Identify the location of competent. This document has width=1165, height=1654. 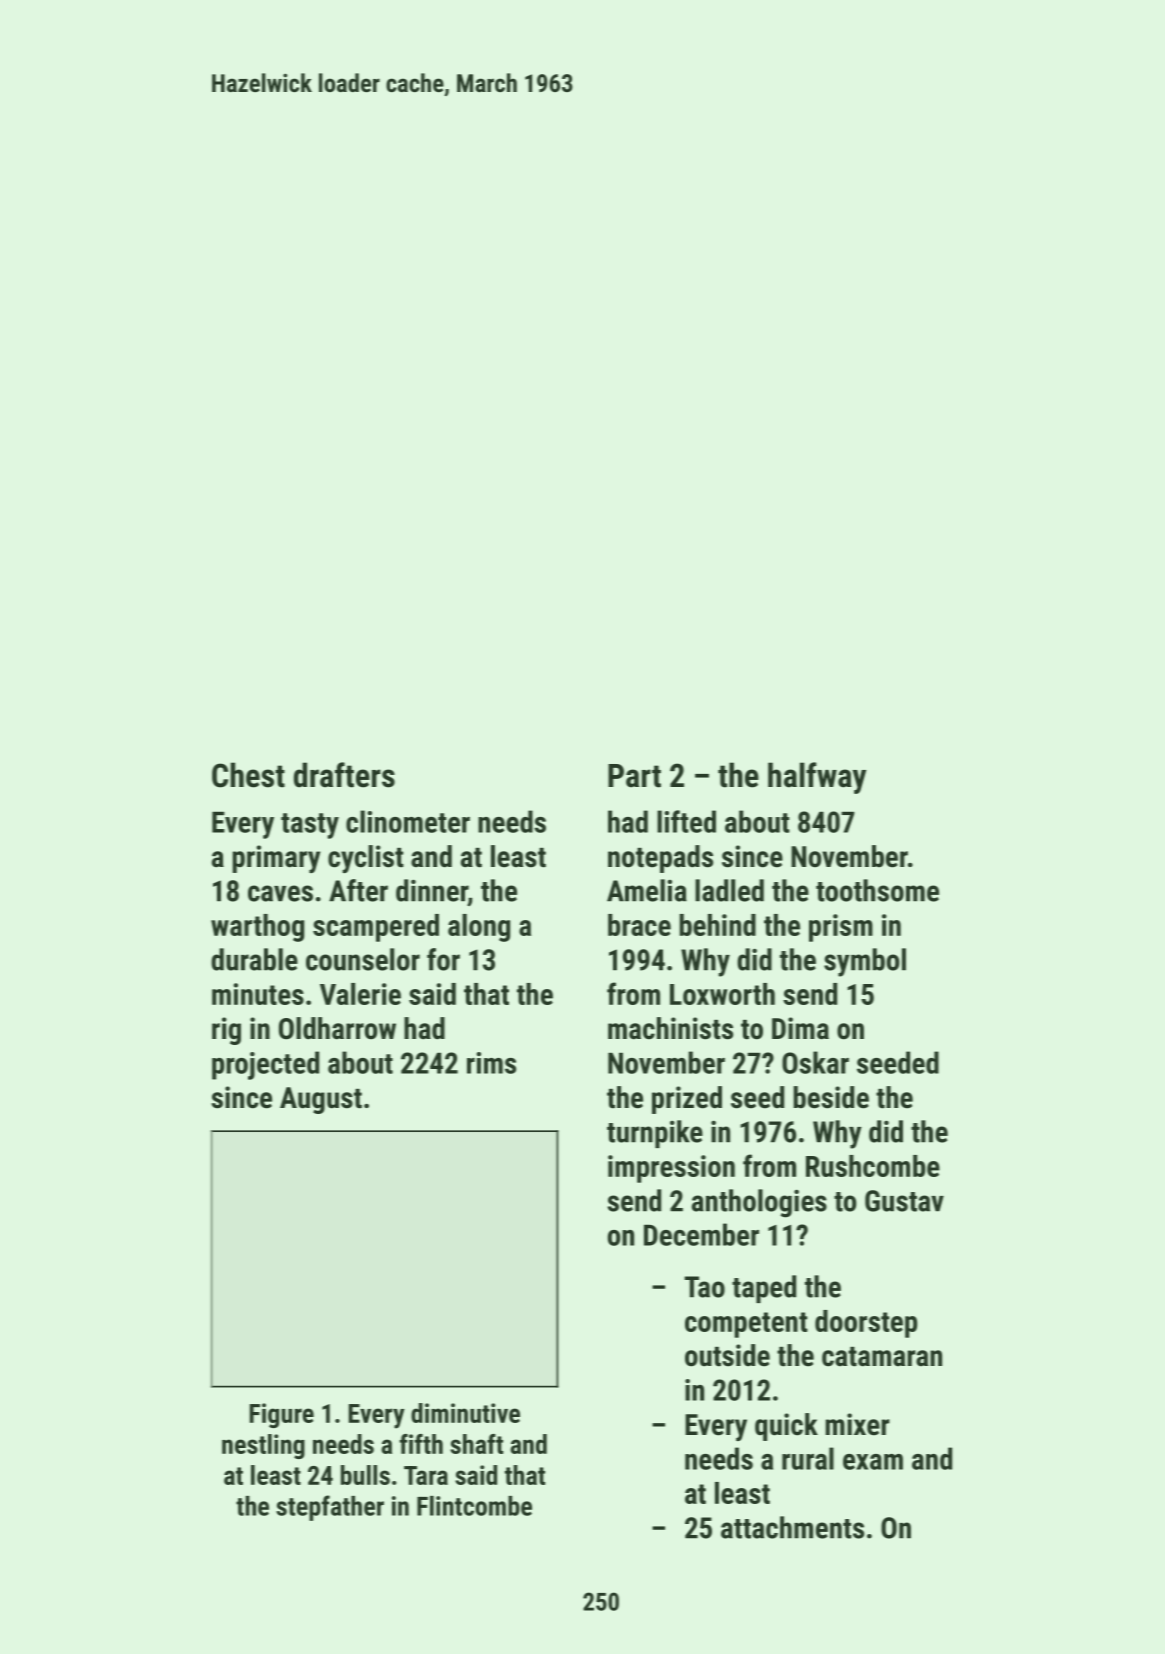
(746, 1325).
